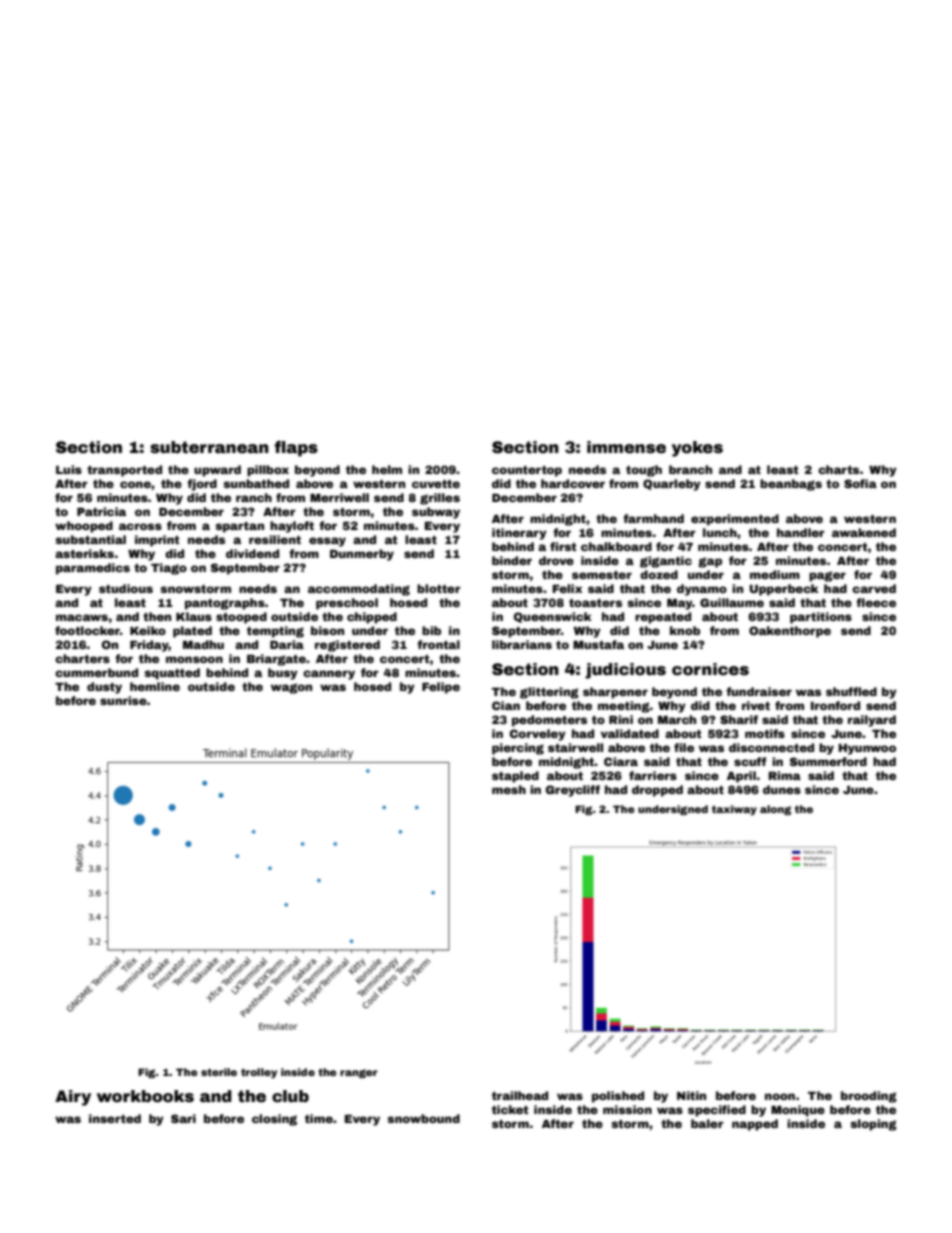 Image resolution: width=952 pixels, height=1233 pixels. What do you see at coordinates (512, 560) in the screenshot?
I see `binder` at bounding box center [512, 560].
